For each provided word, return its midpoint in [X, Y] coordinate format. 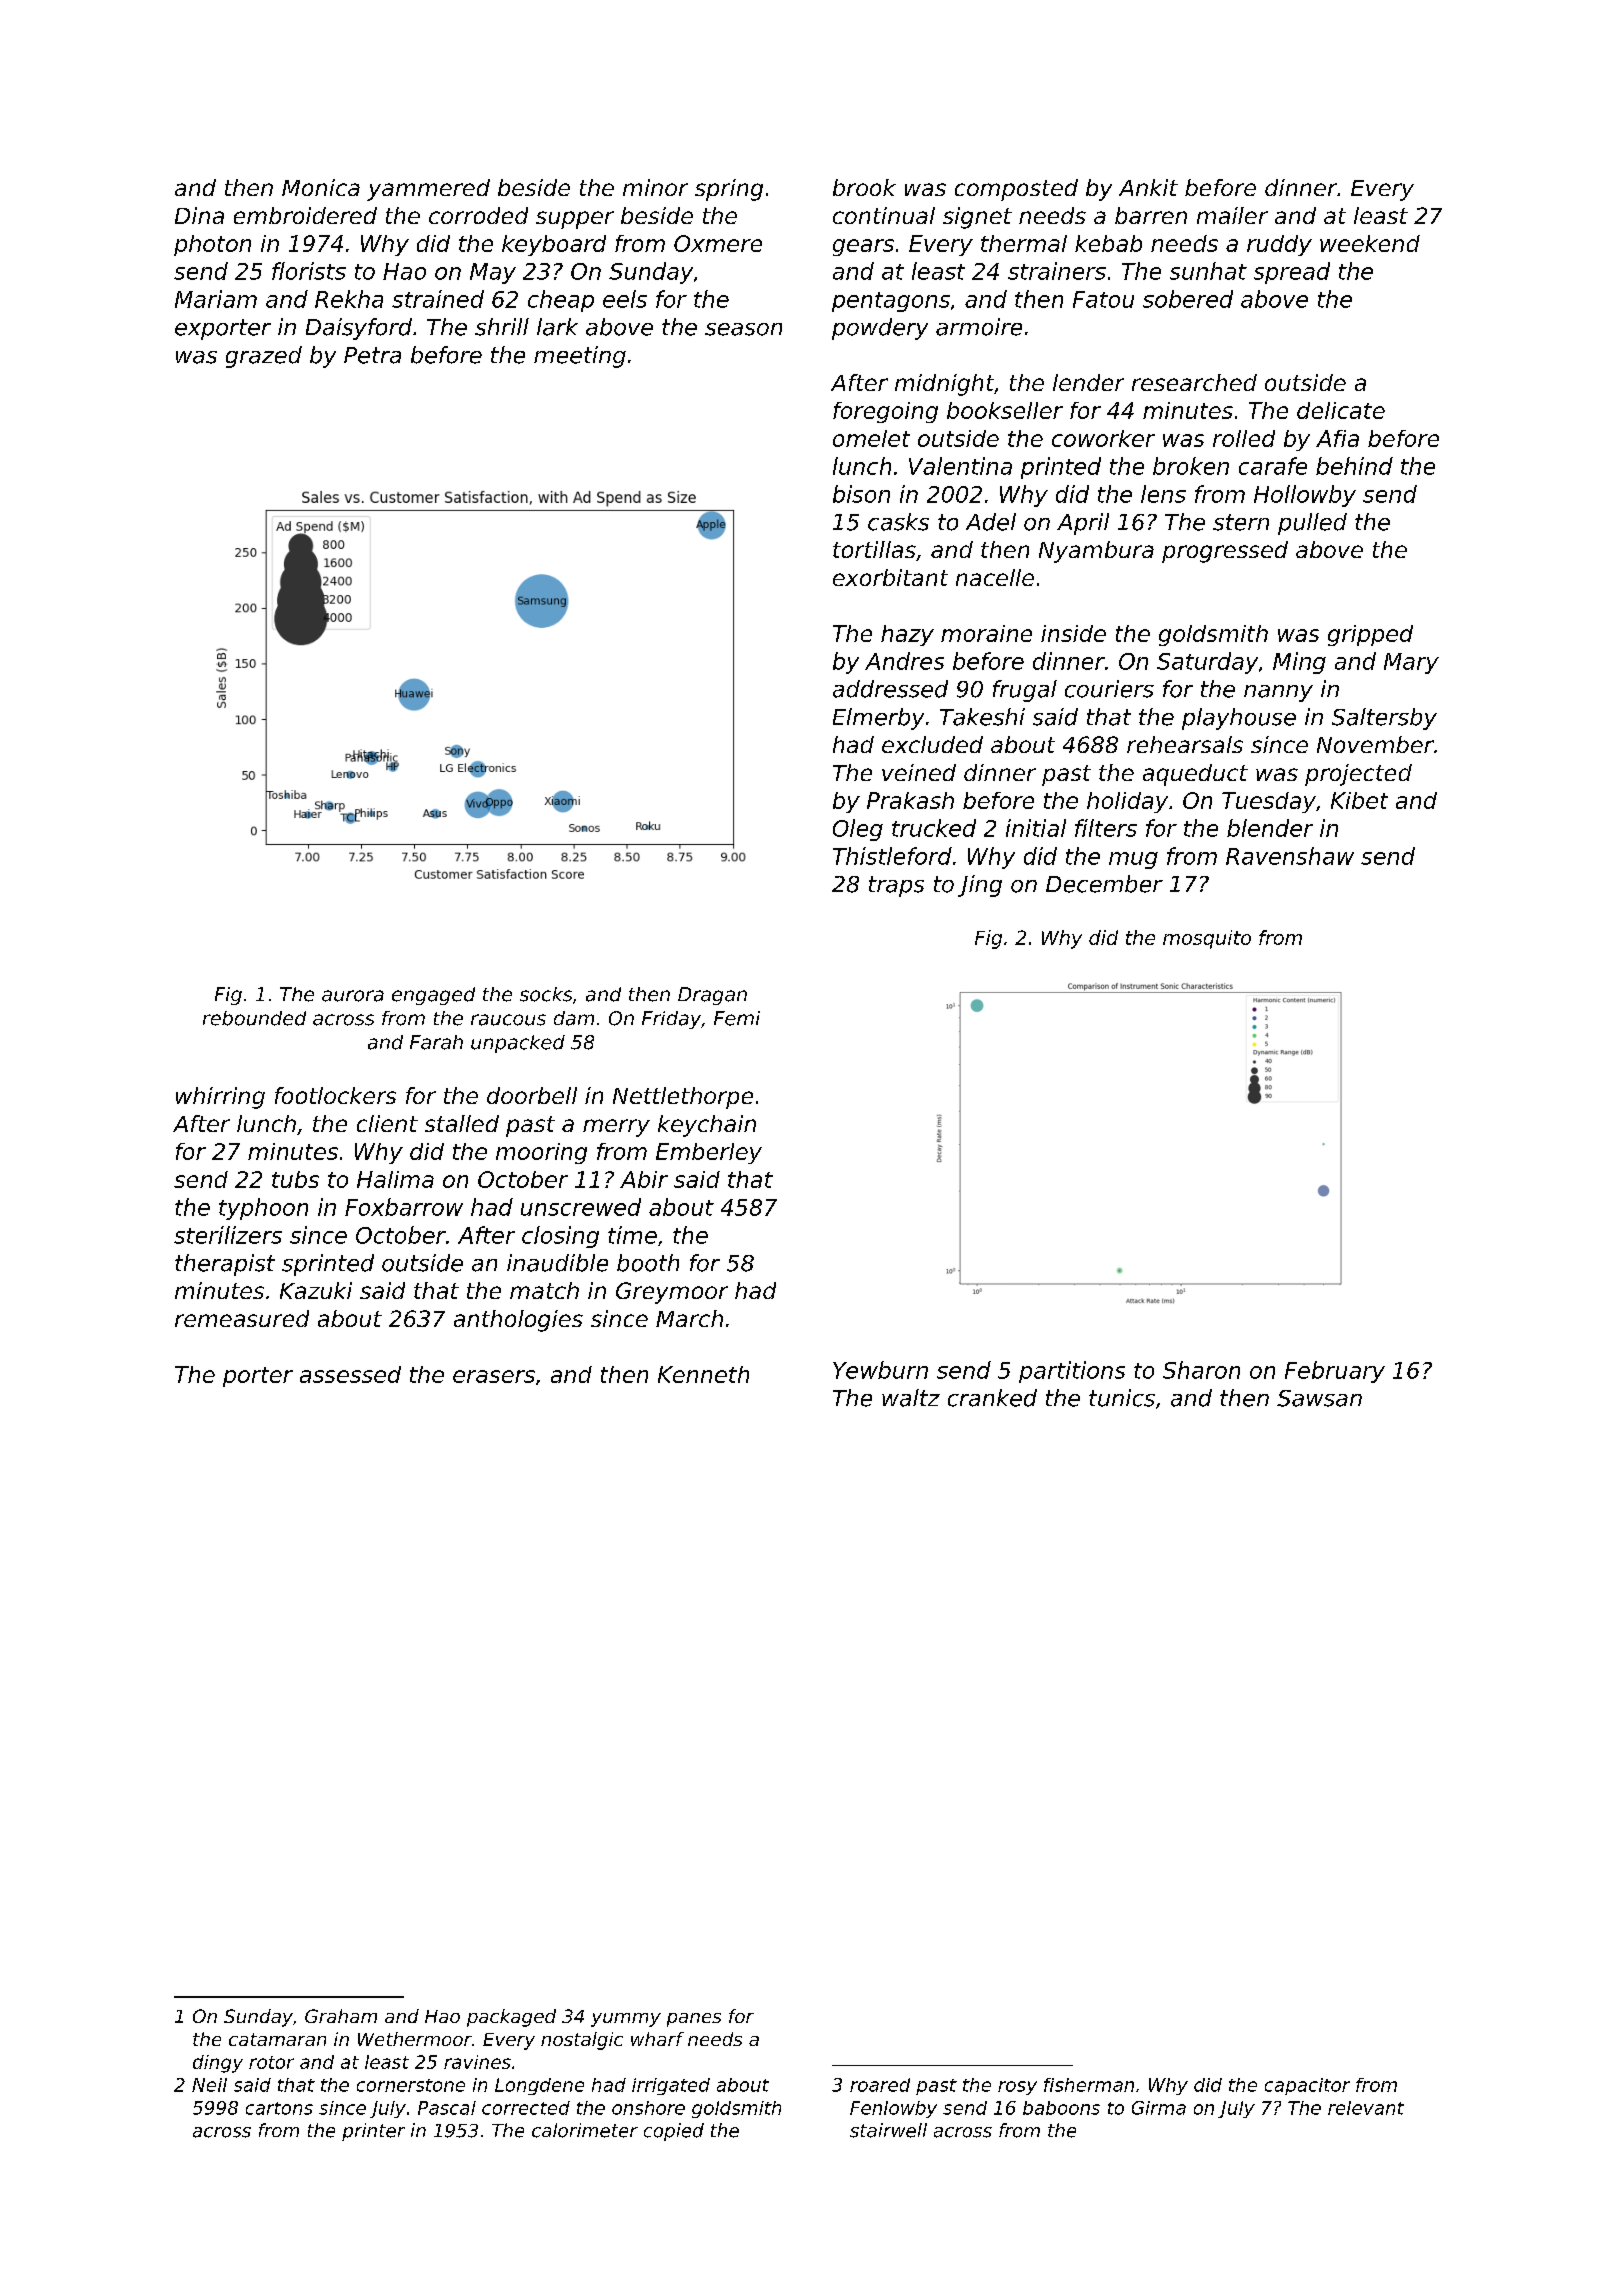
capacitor [1307, 2086]
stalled [462, 1123]
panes [694, 2020]
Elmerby [878, 719]
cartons [279, 2108]
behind [1354, 466]
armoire [979, 327]
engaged [433, 996]
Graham [341, 2016]
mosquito [1207, 939]
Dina [199, 215]
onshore [648, 2108]
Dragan [712, 996]
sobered [1188, 299]
